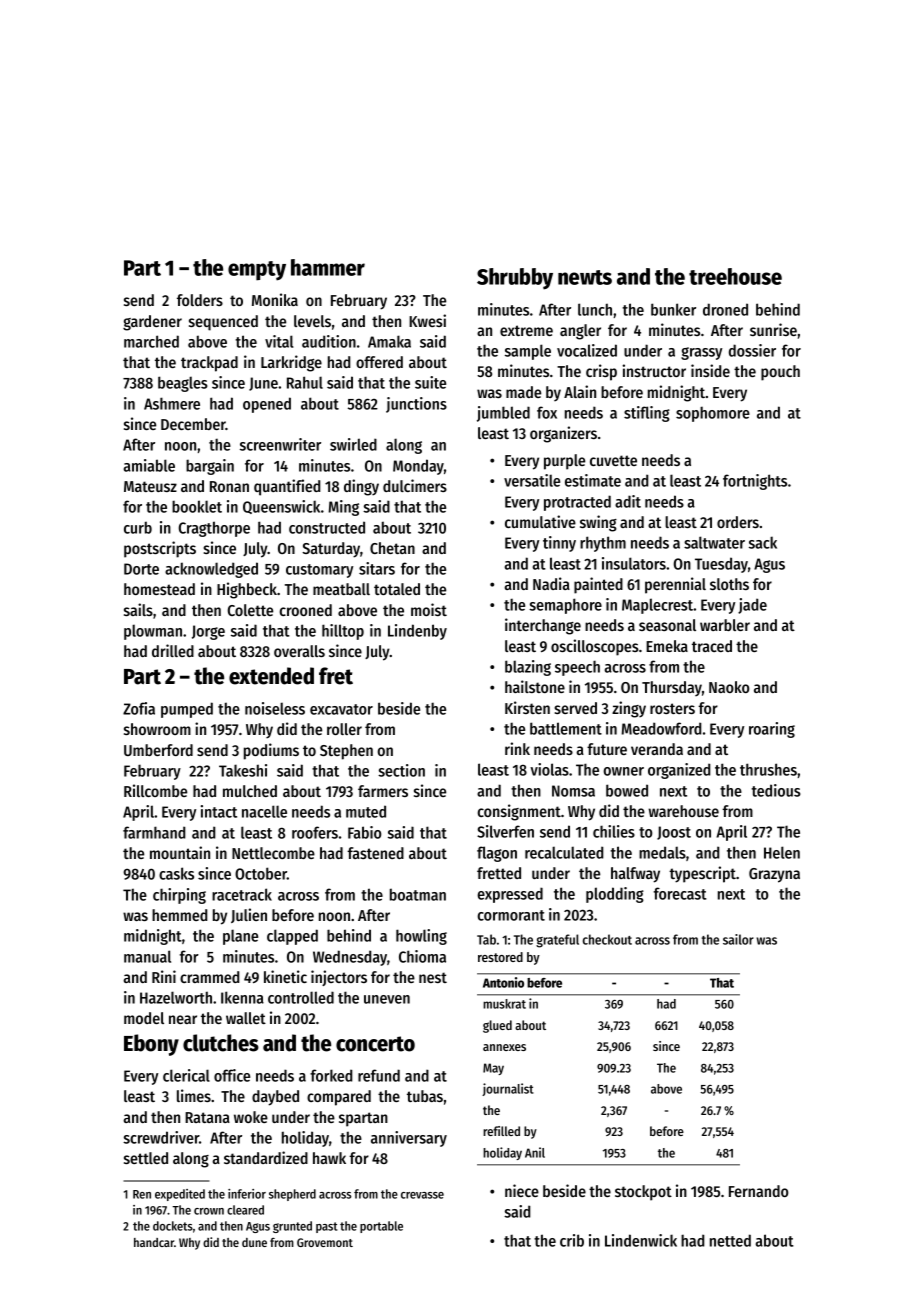  What do you see at coordinates (735, 276) in the screenshot?
I see `treehouse` at bounding box center [735, 276].
